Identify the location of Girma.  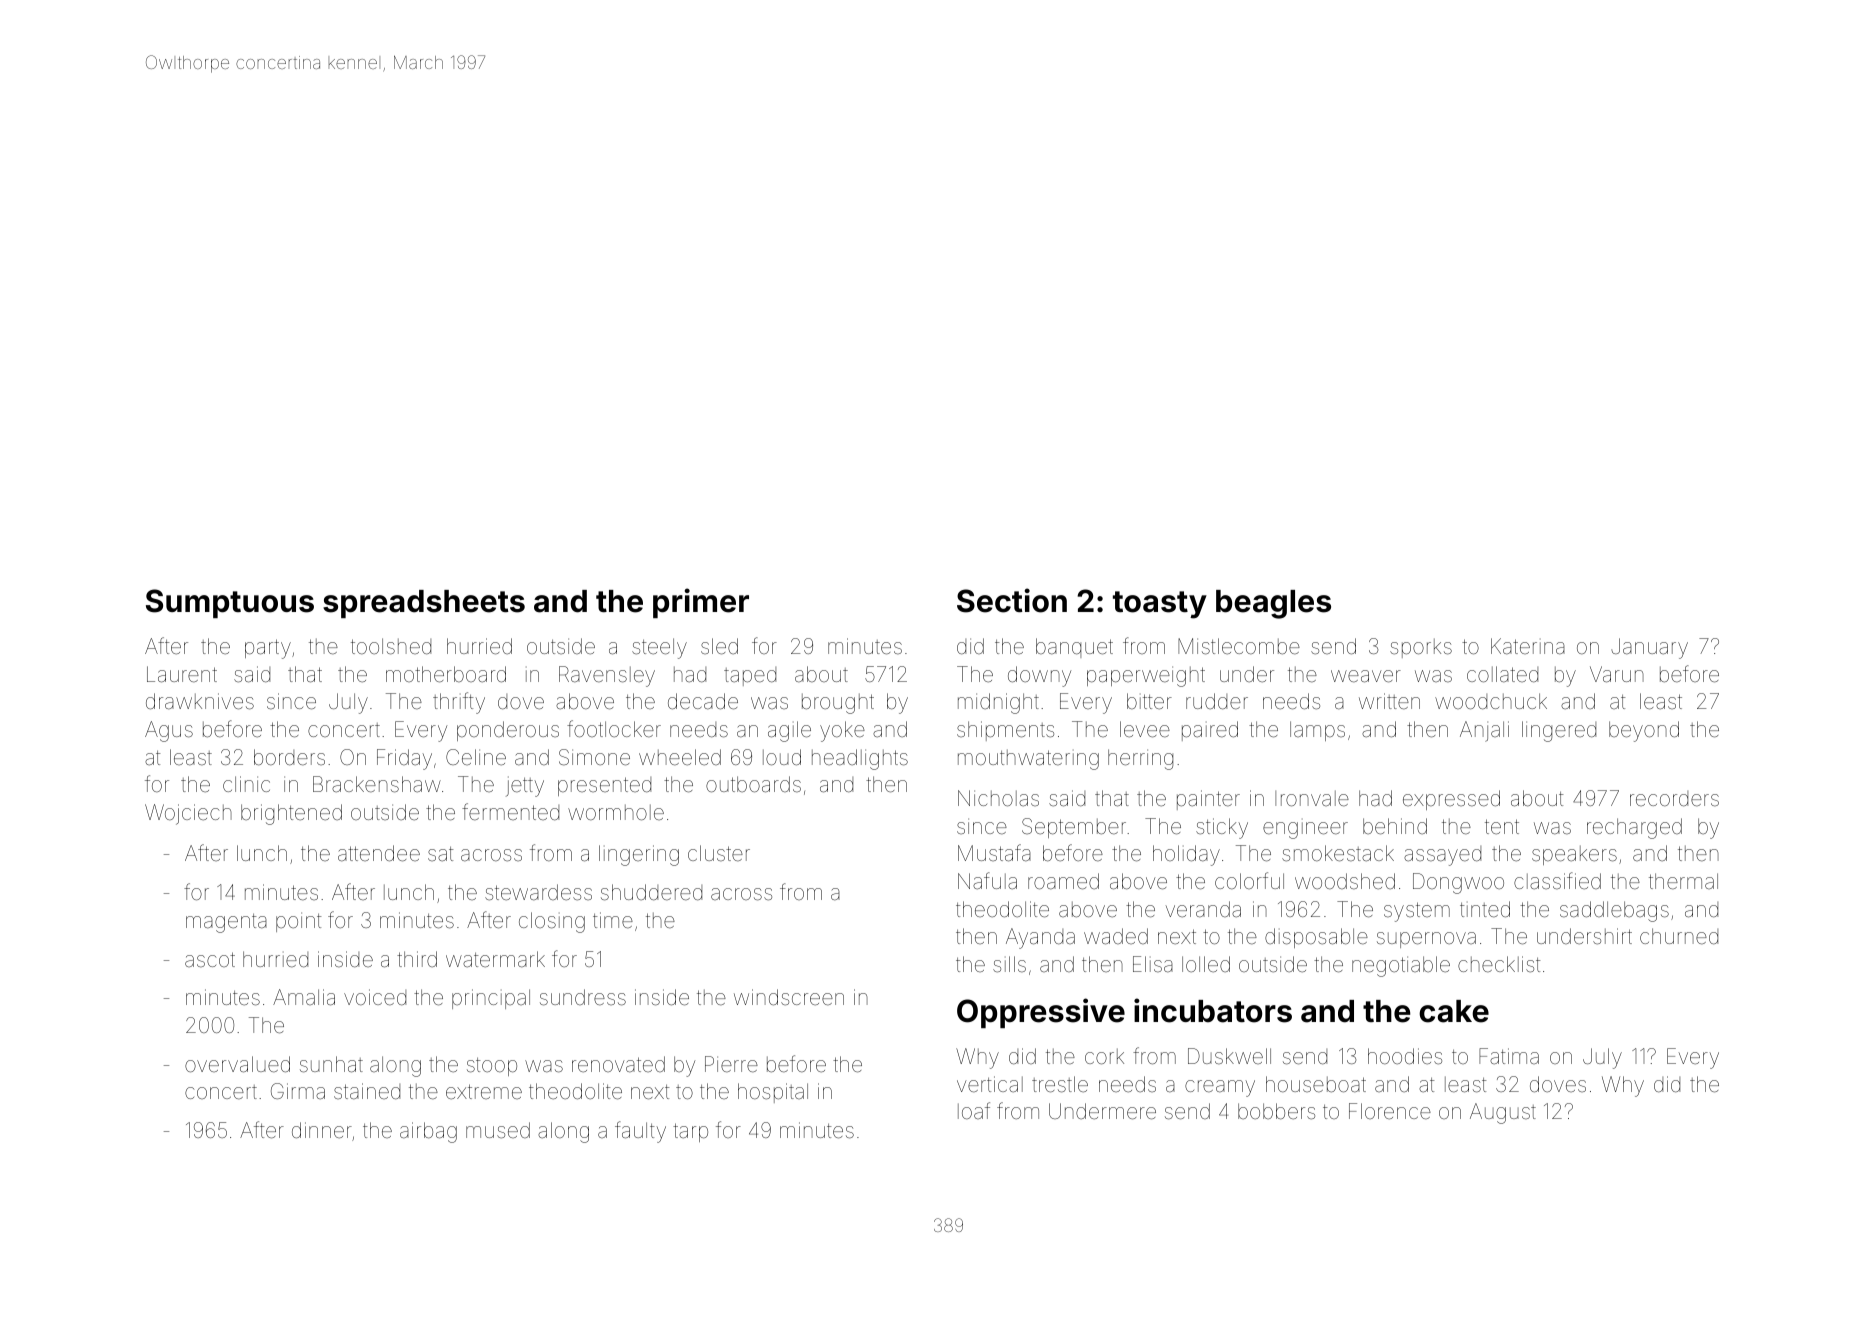
(298, 1091).
